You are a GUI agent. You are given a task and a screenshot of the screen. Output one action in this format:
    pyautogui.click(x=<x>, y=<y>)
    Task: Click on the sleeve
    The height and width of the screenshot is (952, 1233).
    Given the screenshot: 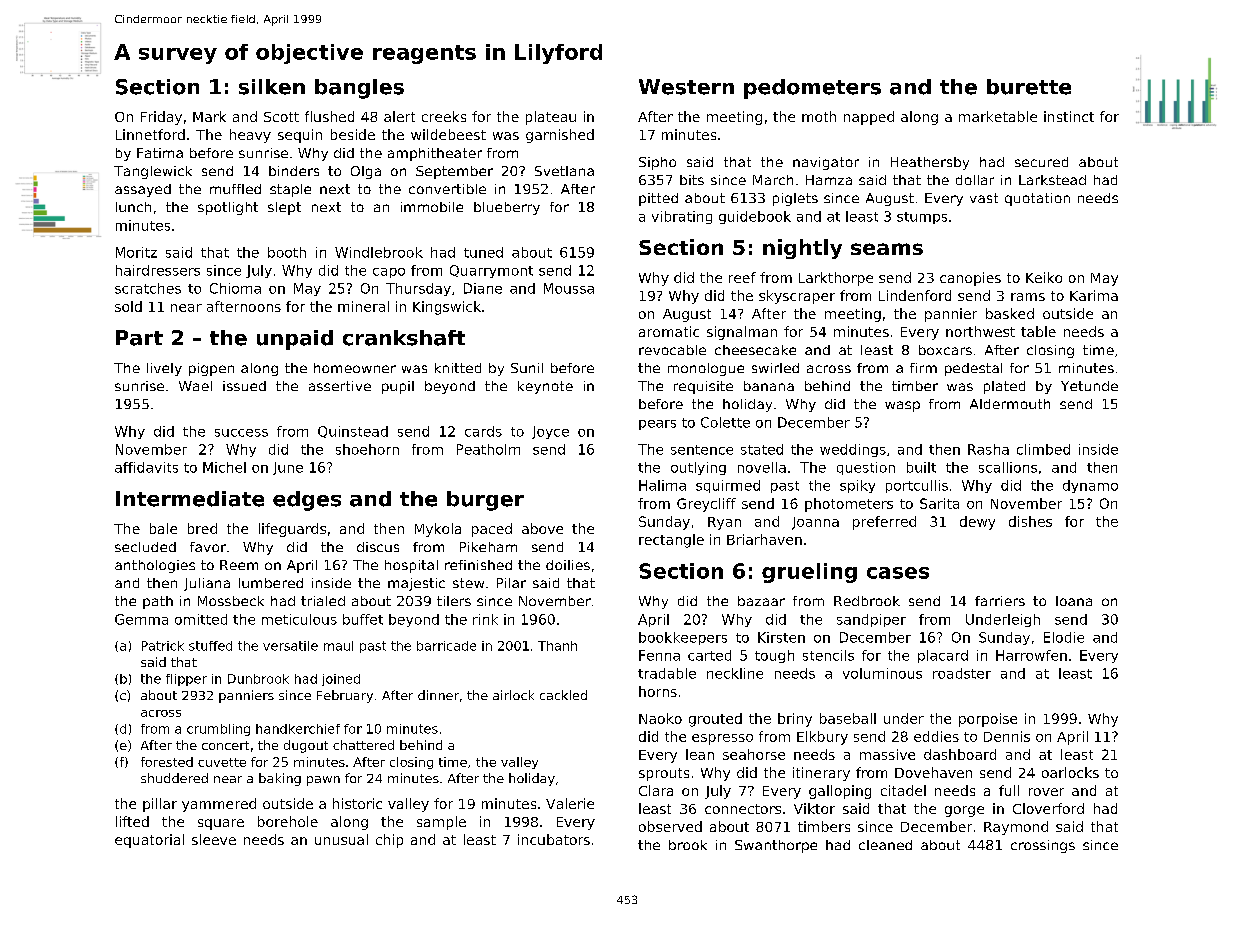 What is the action you would take?
    pyautogui.click(x=214, y=839)
